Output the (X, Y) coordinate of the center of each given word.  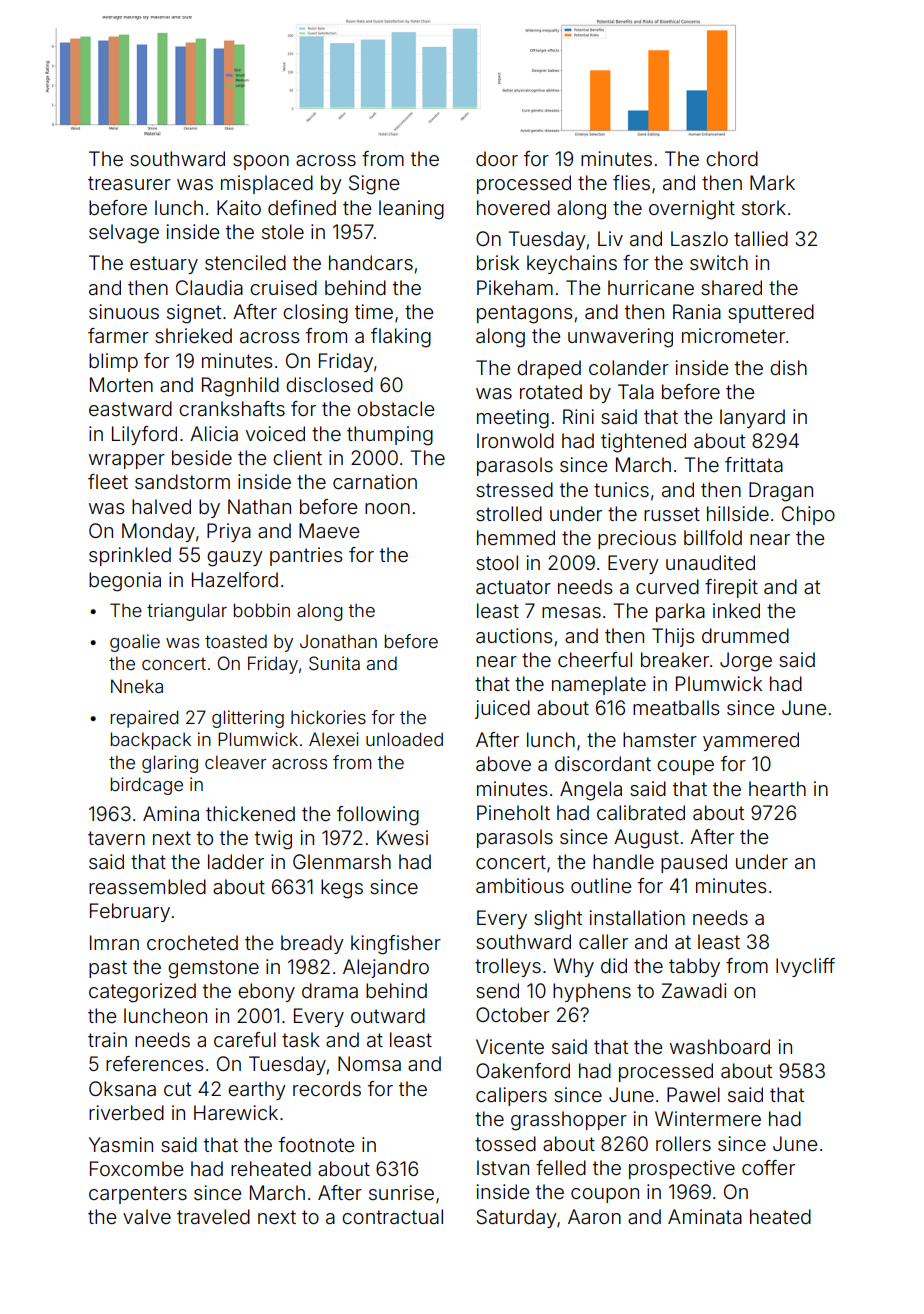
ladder (236, 861)
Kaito (239, 207)
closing (315, 314)
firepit (731, 588)
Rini (578, 416)
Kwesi (402, 837)
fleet (108, 481)
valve (147, 1216)
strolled (509, 513)
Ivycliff (805, 967)
